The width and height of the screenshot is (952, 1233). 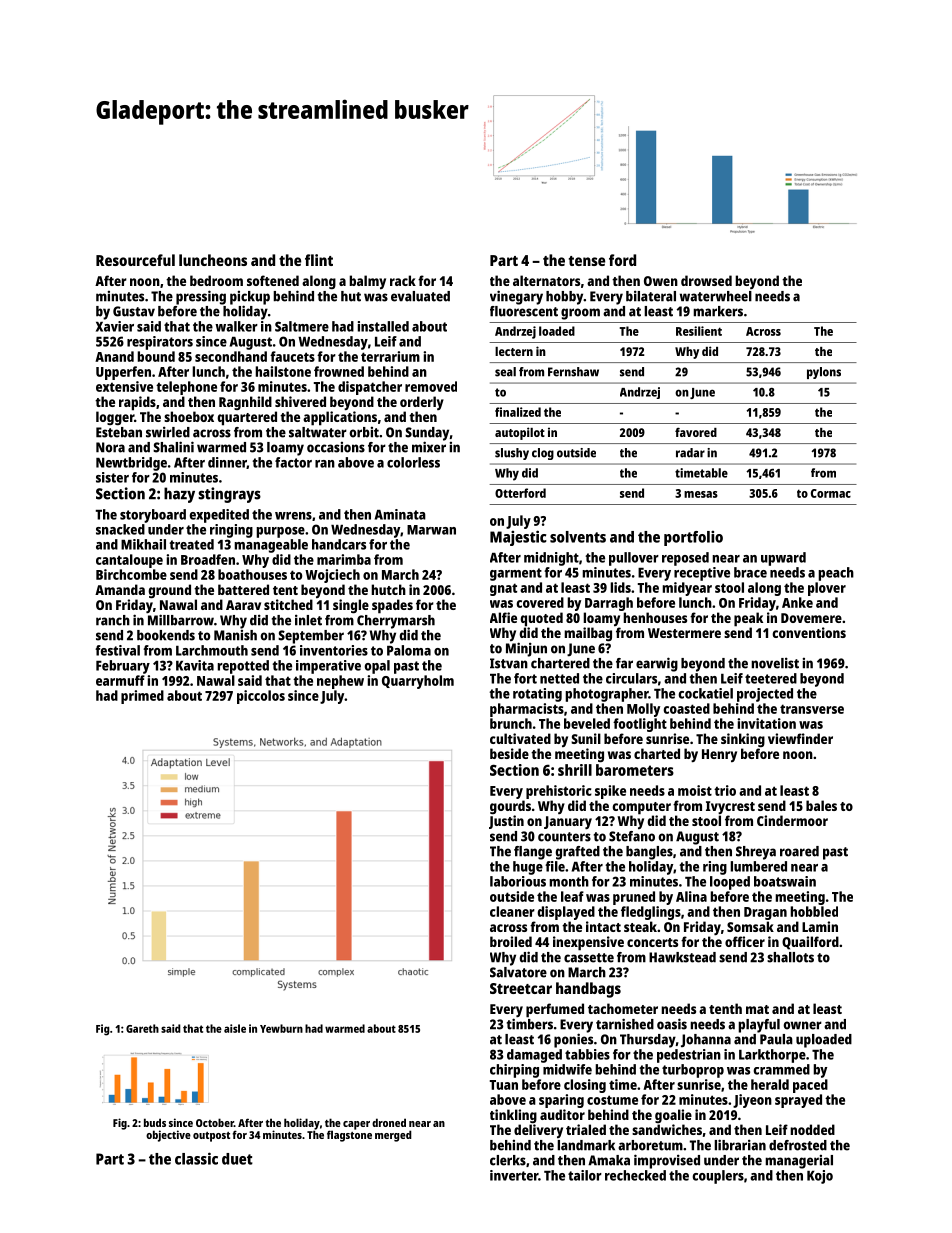 I want to click on droned, so click(x=389, y=1122).
